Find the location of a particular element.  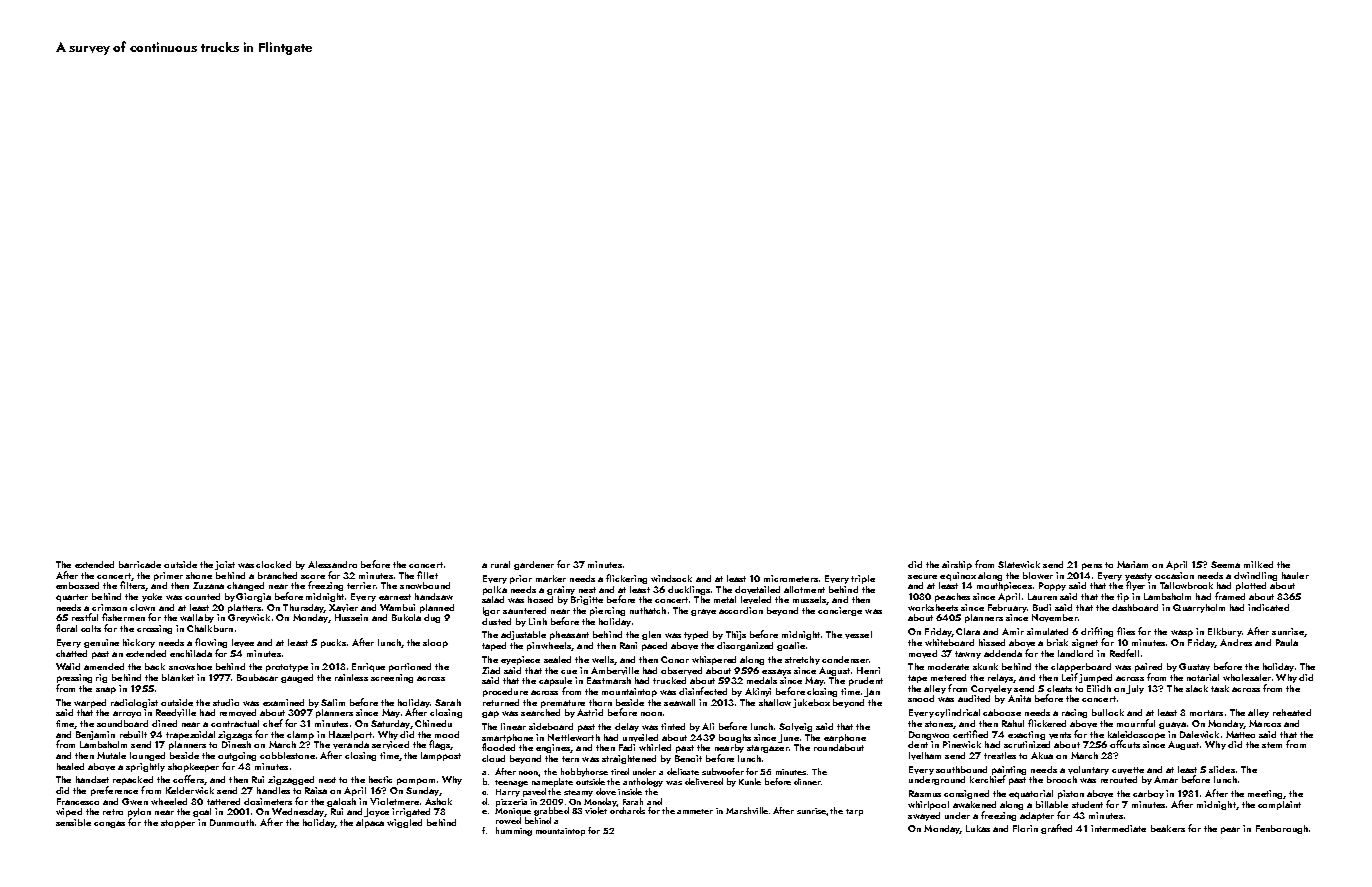

Poppy is located at coordinates (1052, 586).
